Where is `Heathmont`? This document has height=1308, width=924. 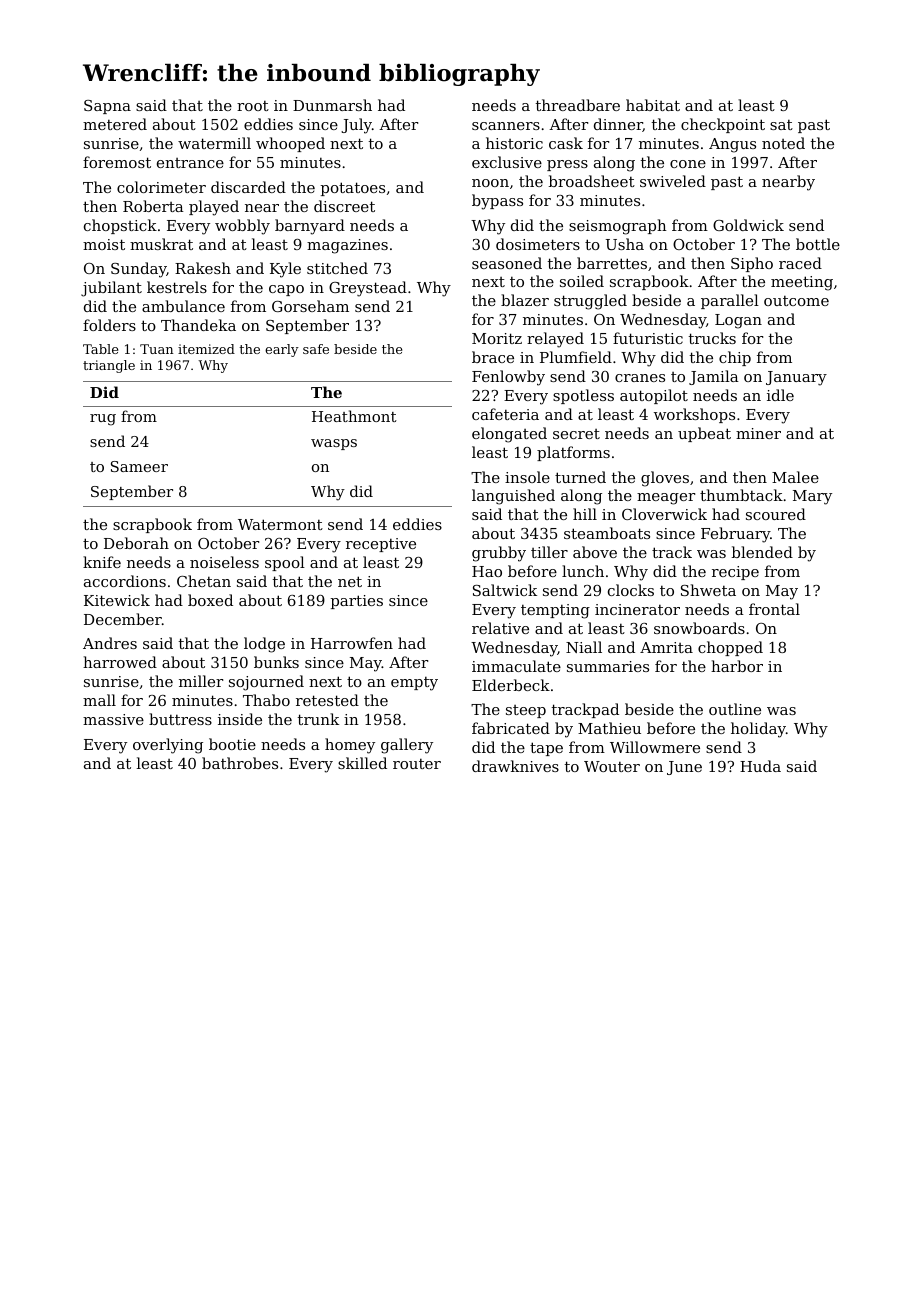 Heathmont is located at coordinates (354, 416).
